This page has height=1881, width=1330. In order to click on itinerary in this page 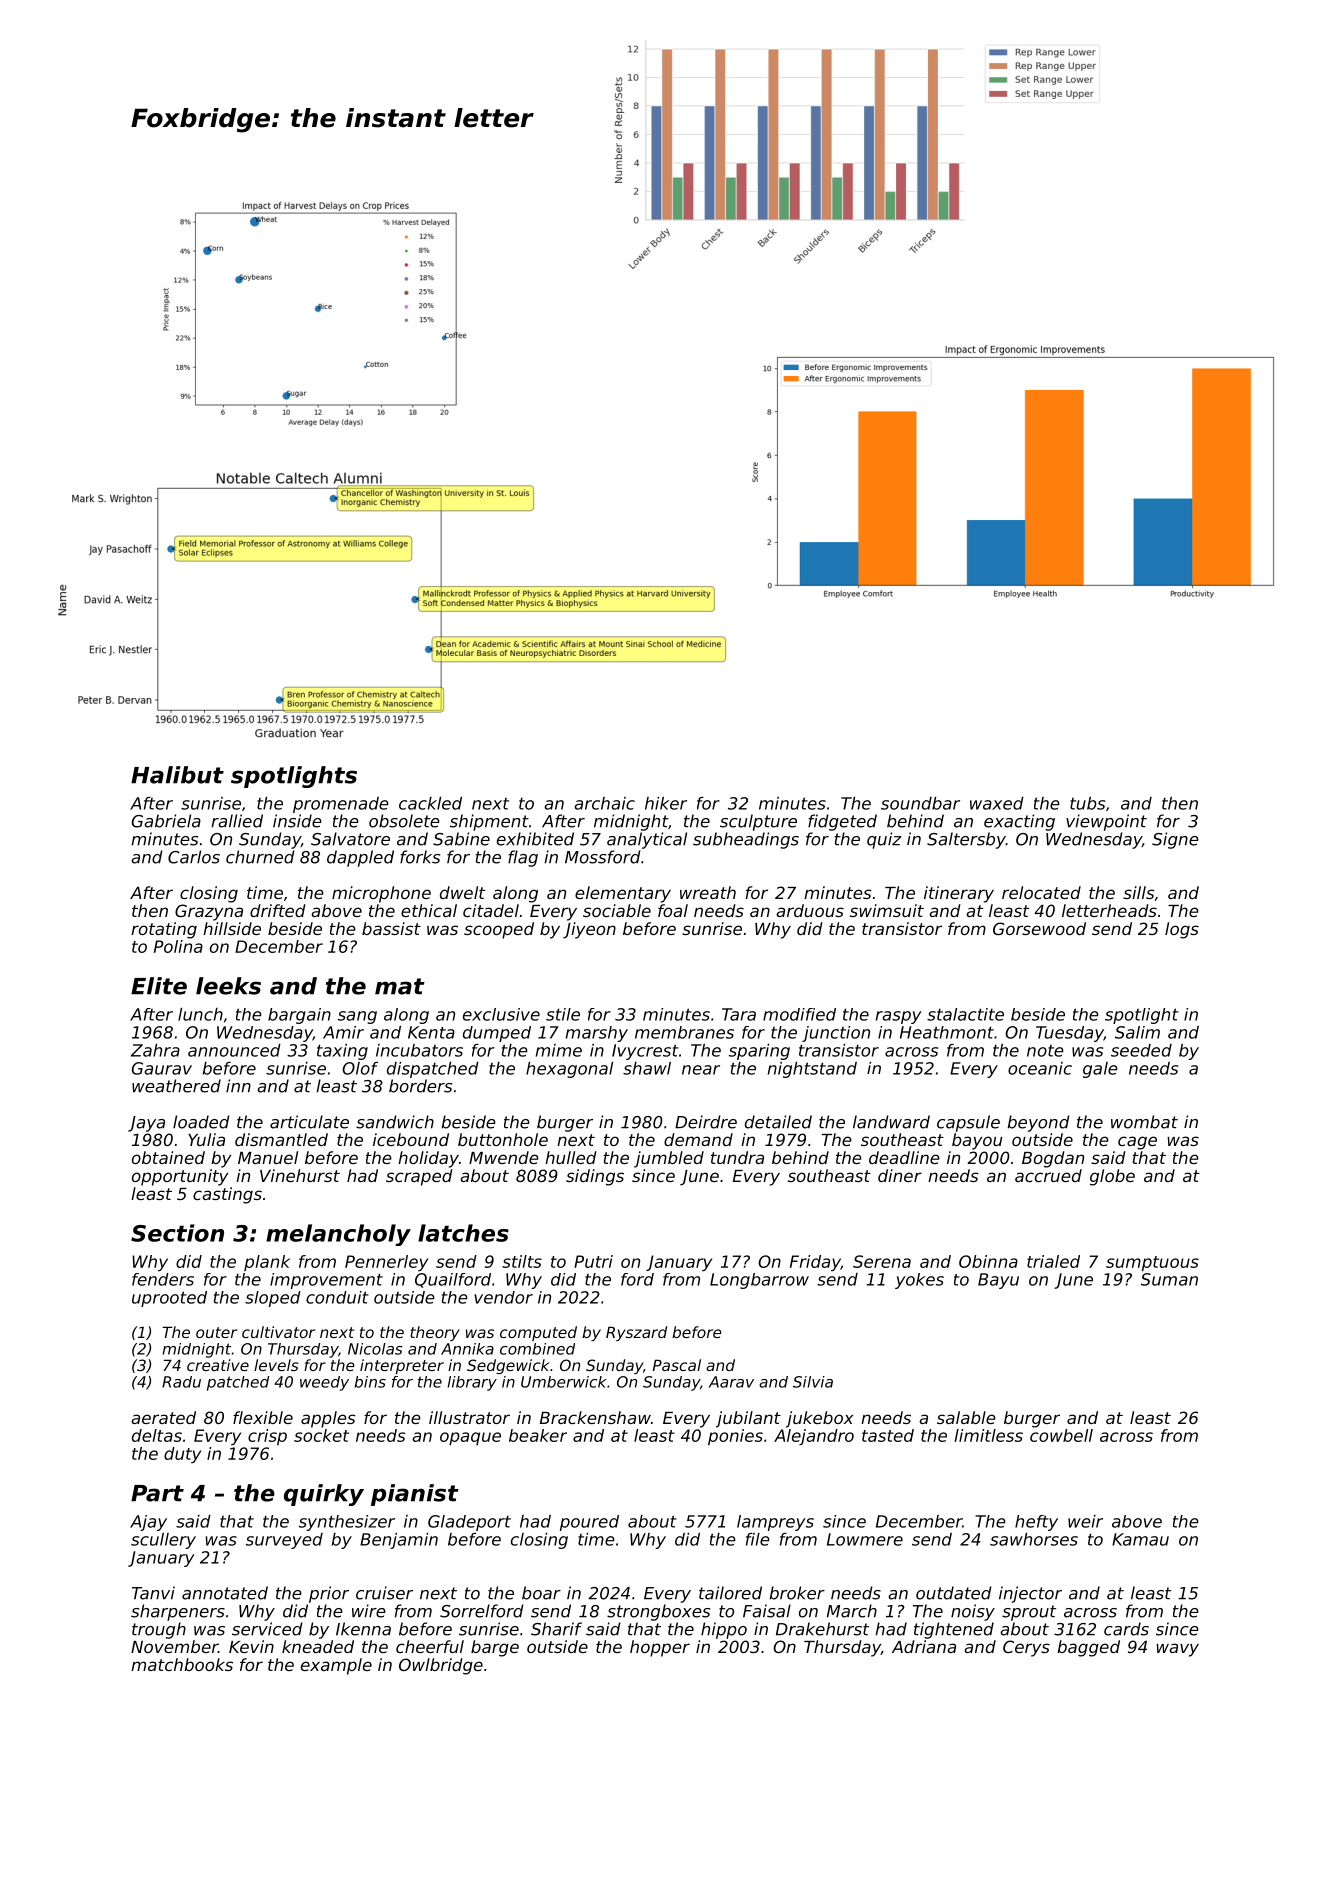, I will do `click(959, 894)`.
